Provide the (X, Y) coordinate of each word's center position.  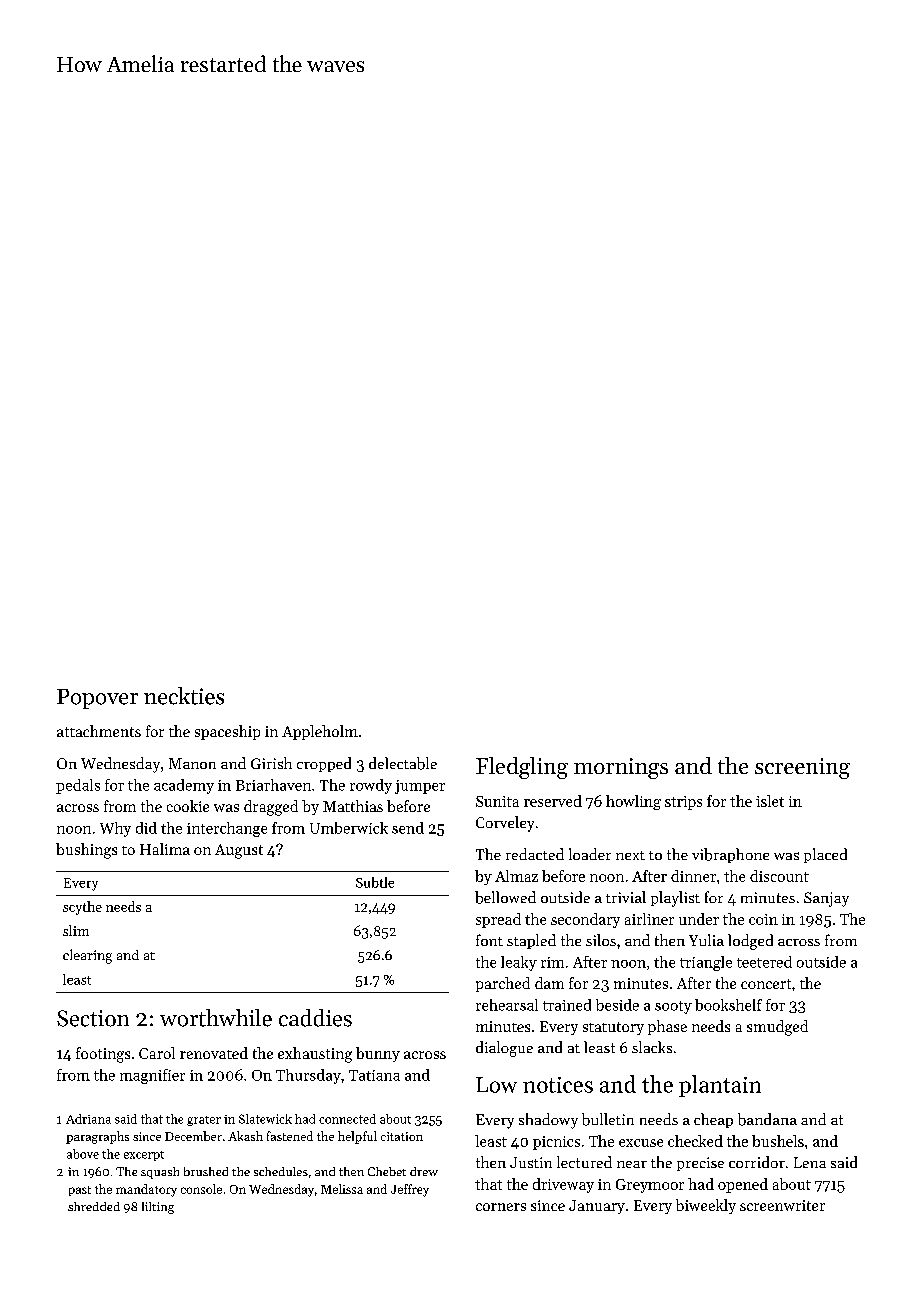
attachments (99, 731)
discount (779, 876)
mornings (621, 768)
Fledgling (522, 768)
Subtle (375, 882)
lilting (158, 1208)
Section (93, 1018)
